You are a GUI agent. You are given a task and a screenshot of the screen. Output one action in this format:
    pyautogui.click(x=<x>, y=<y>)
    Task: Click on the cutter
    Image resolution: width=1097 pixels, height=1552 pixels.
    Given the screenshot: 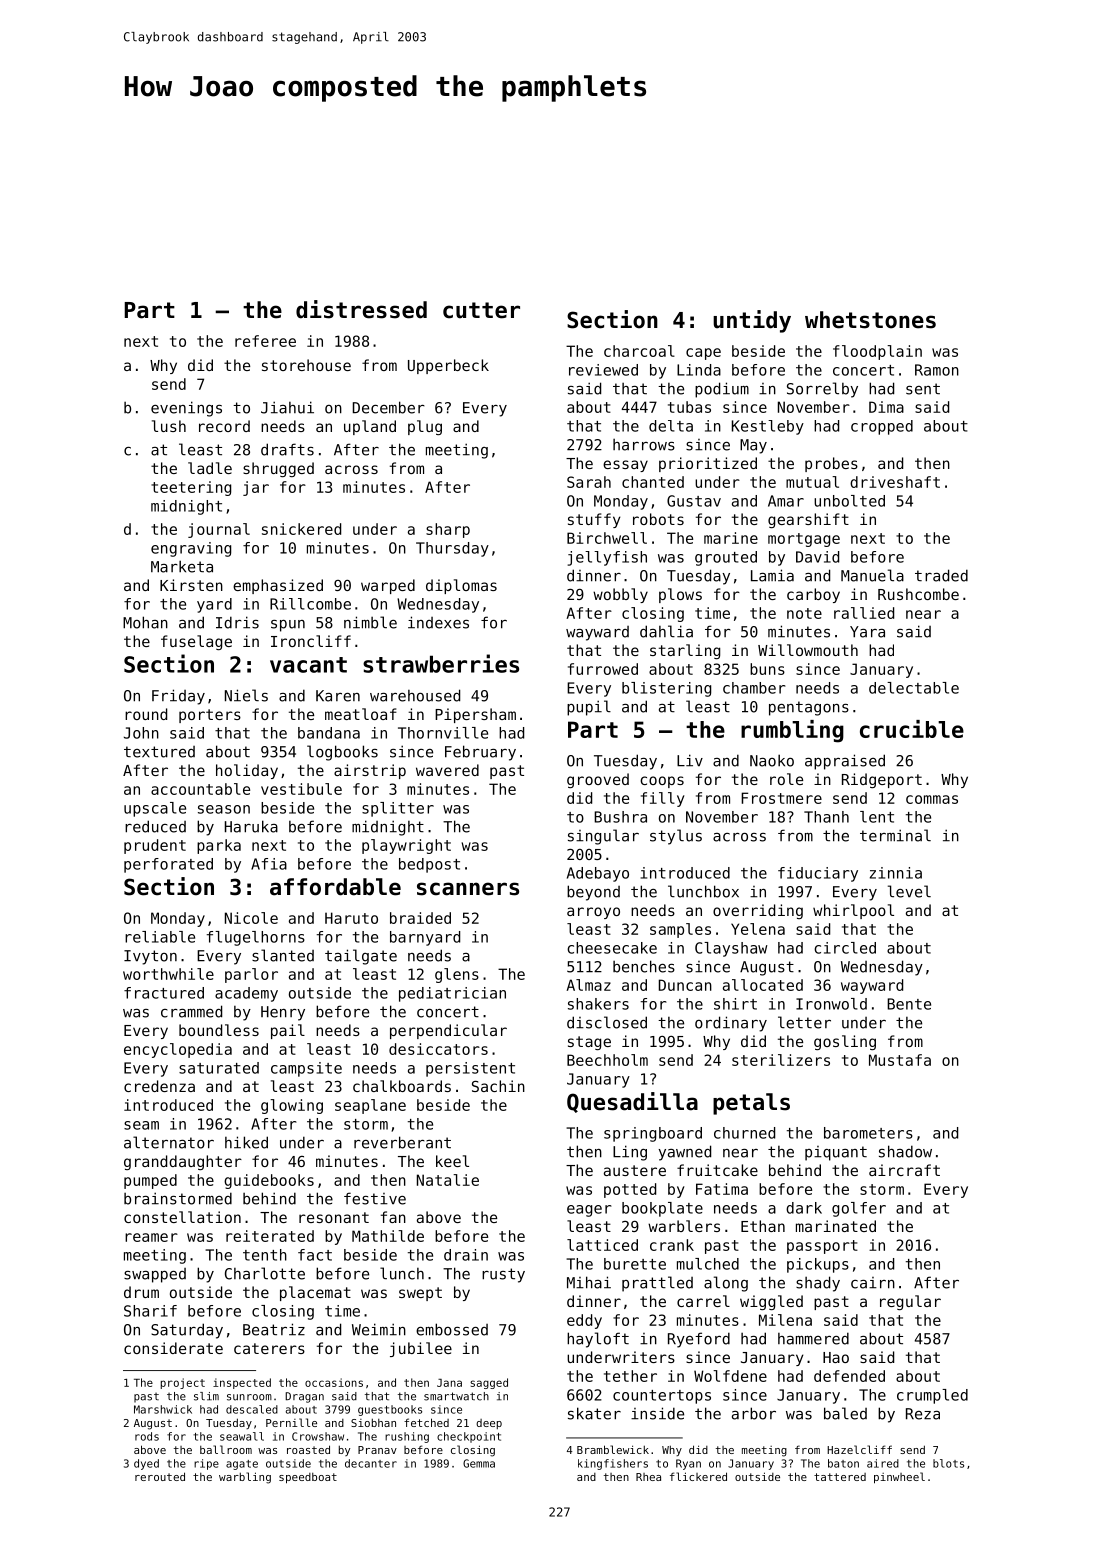 What is the action you would take?
    pyautogui.click(x=481, y=310)
